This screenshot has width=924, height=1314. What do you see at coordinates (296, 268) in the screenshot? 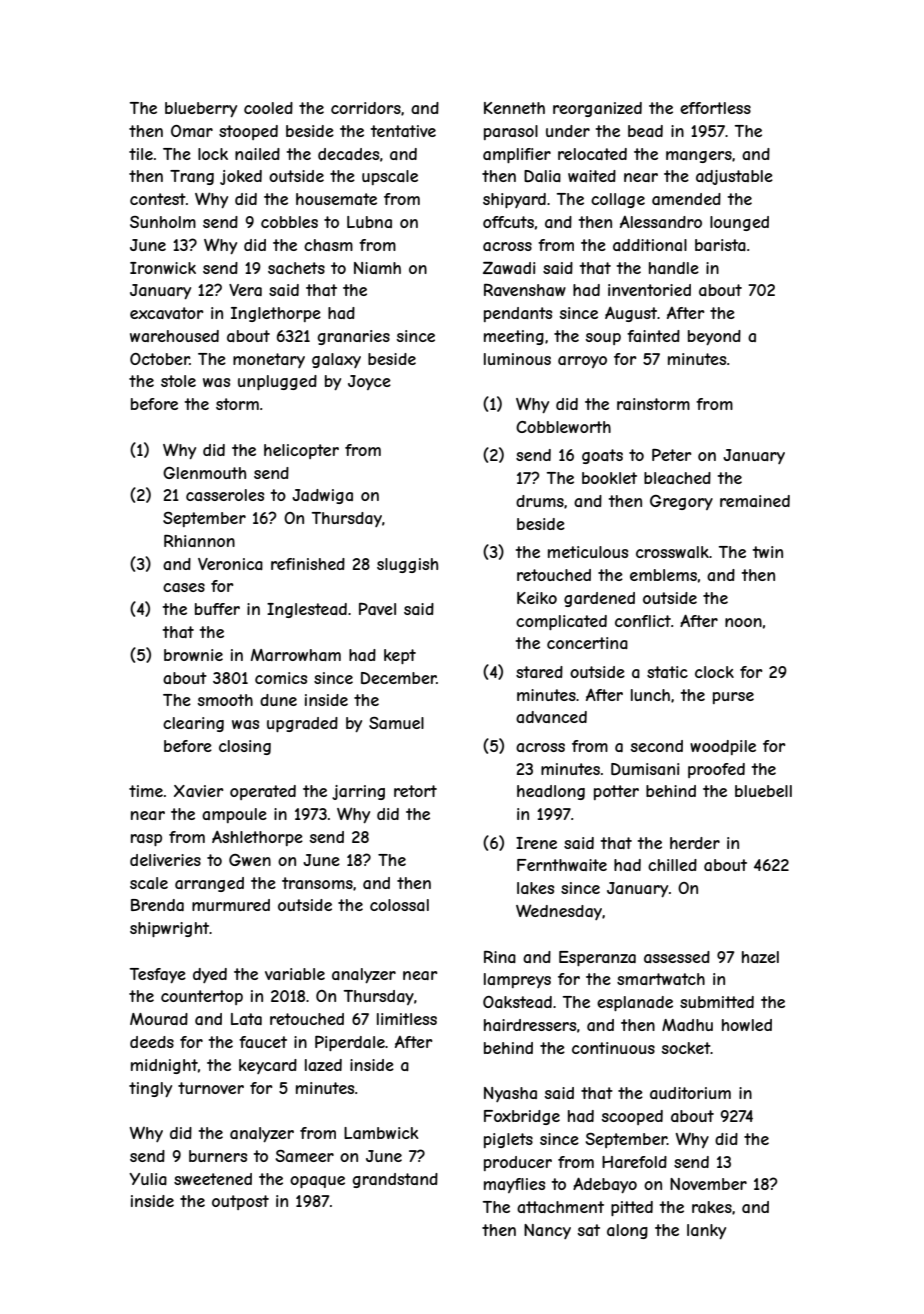
I see `sachets` at bounding box center [296, 268].
